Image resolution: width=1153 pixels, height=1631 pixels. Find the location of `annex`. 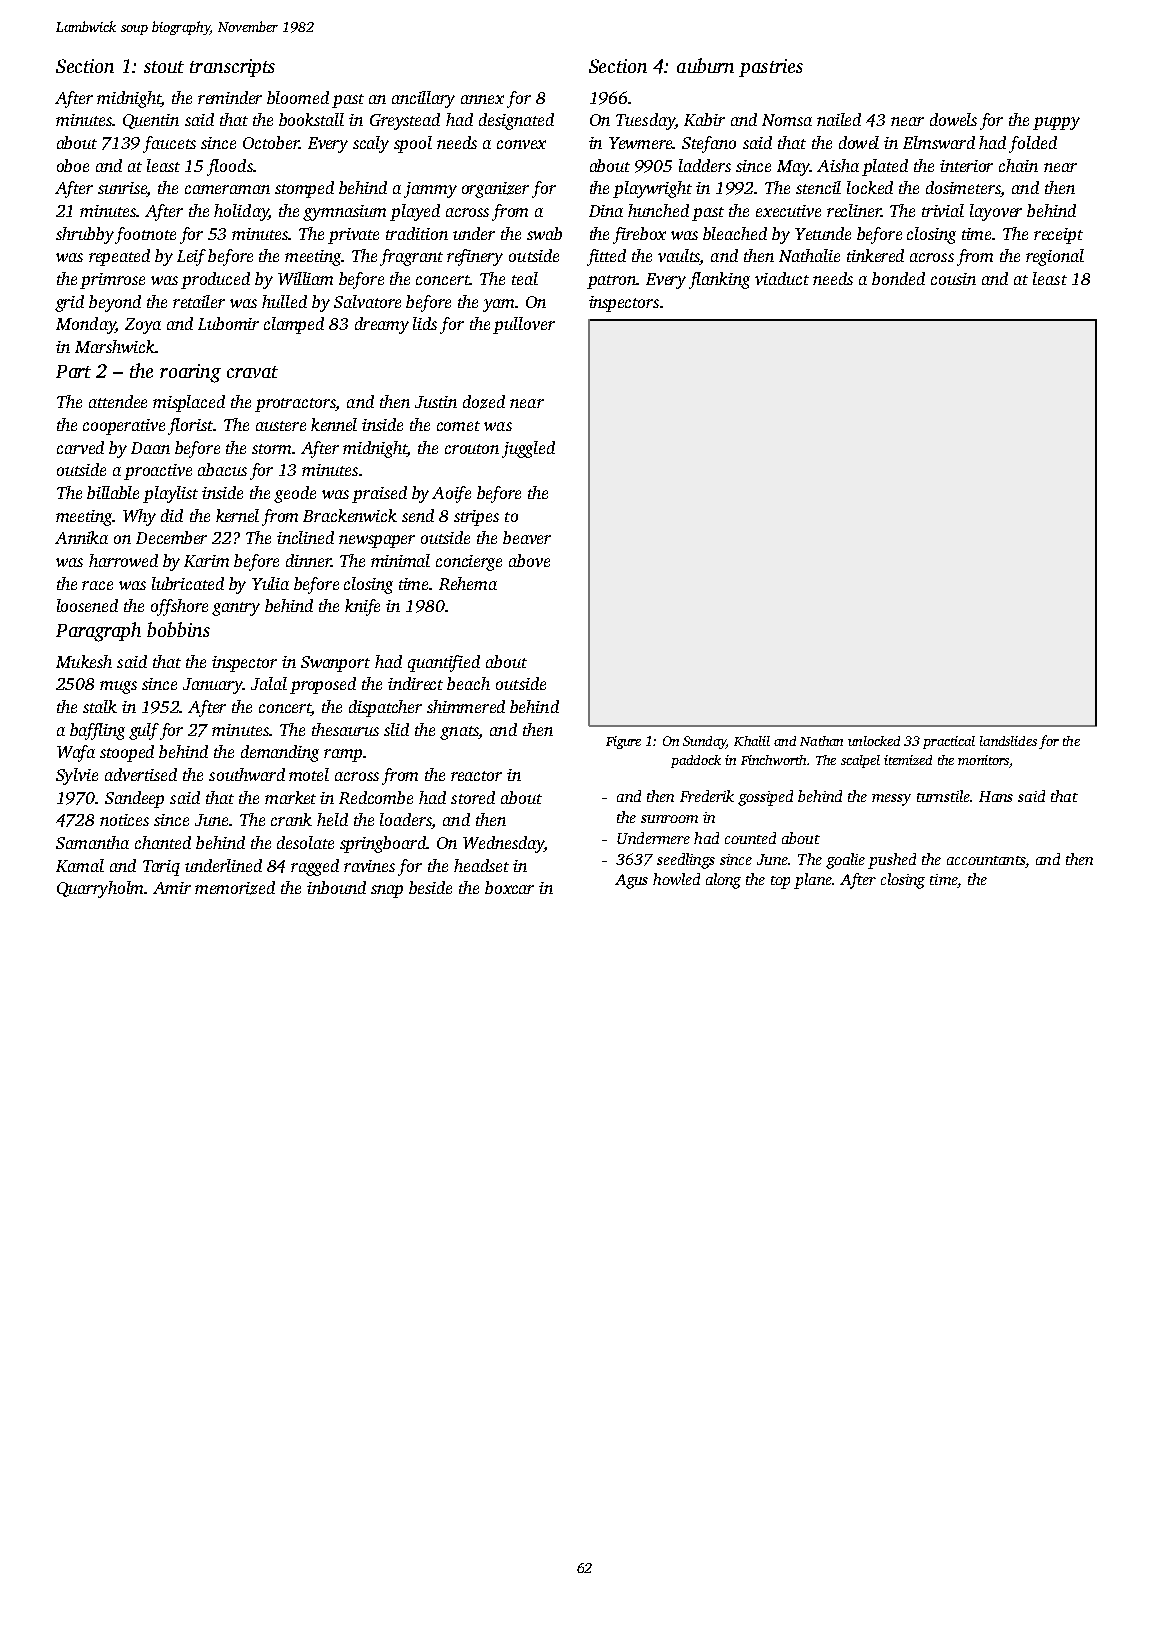

annex is located at coordinates (482, 99).
